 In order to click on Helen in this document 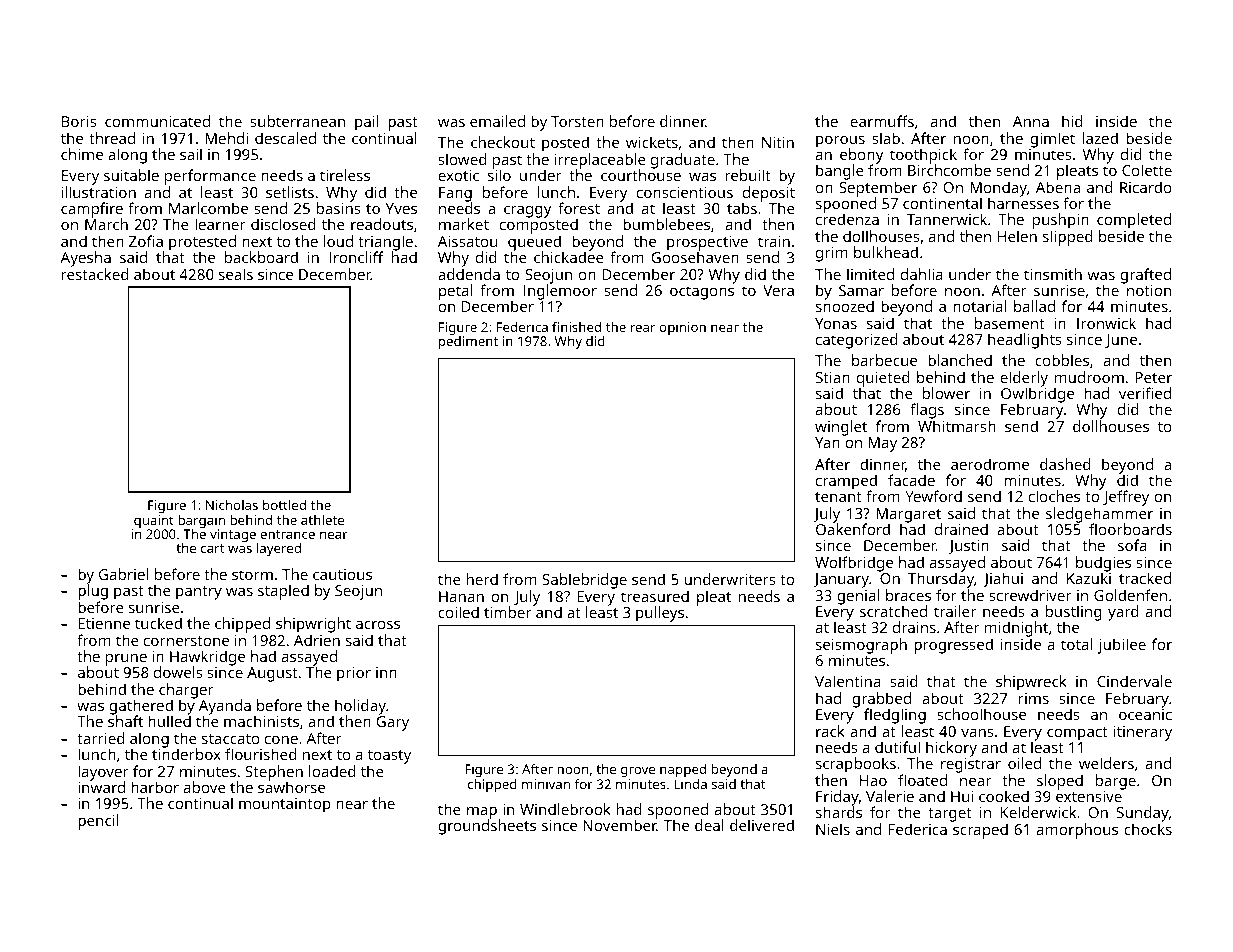, I will do `click(1017, 236)`.
